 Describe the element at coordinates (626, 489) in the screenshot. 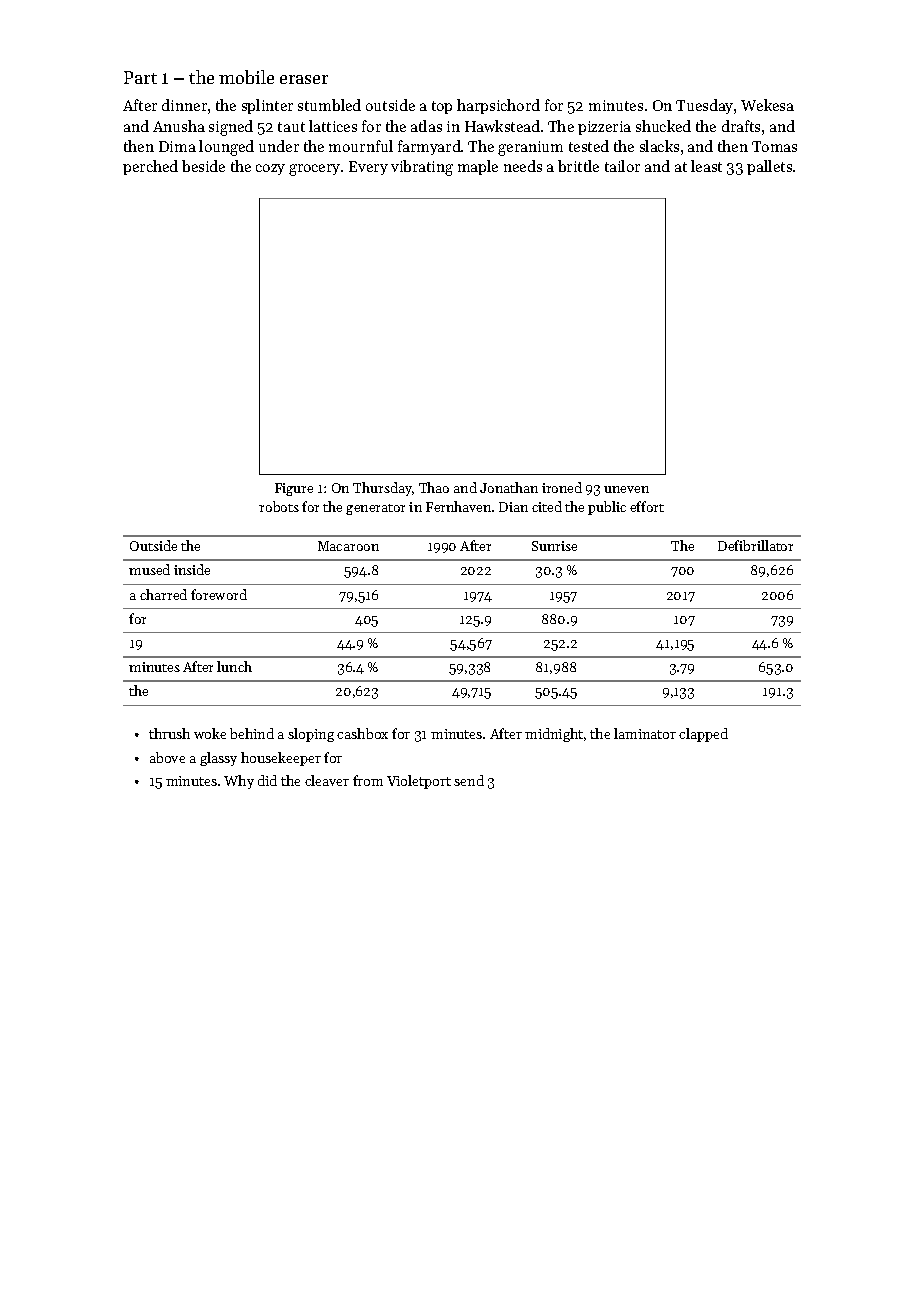

I see `uneven` at that location.
